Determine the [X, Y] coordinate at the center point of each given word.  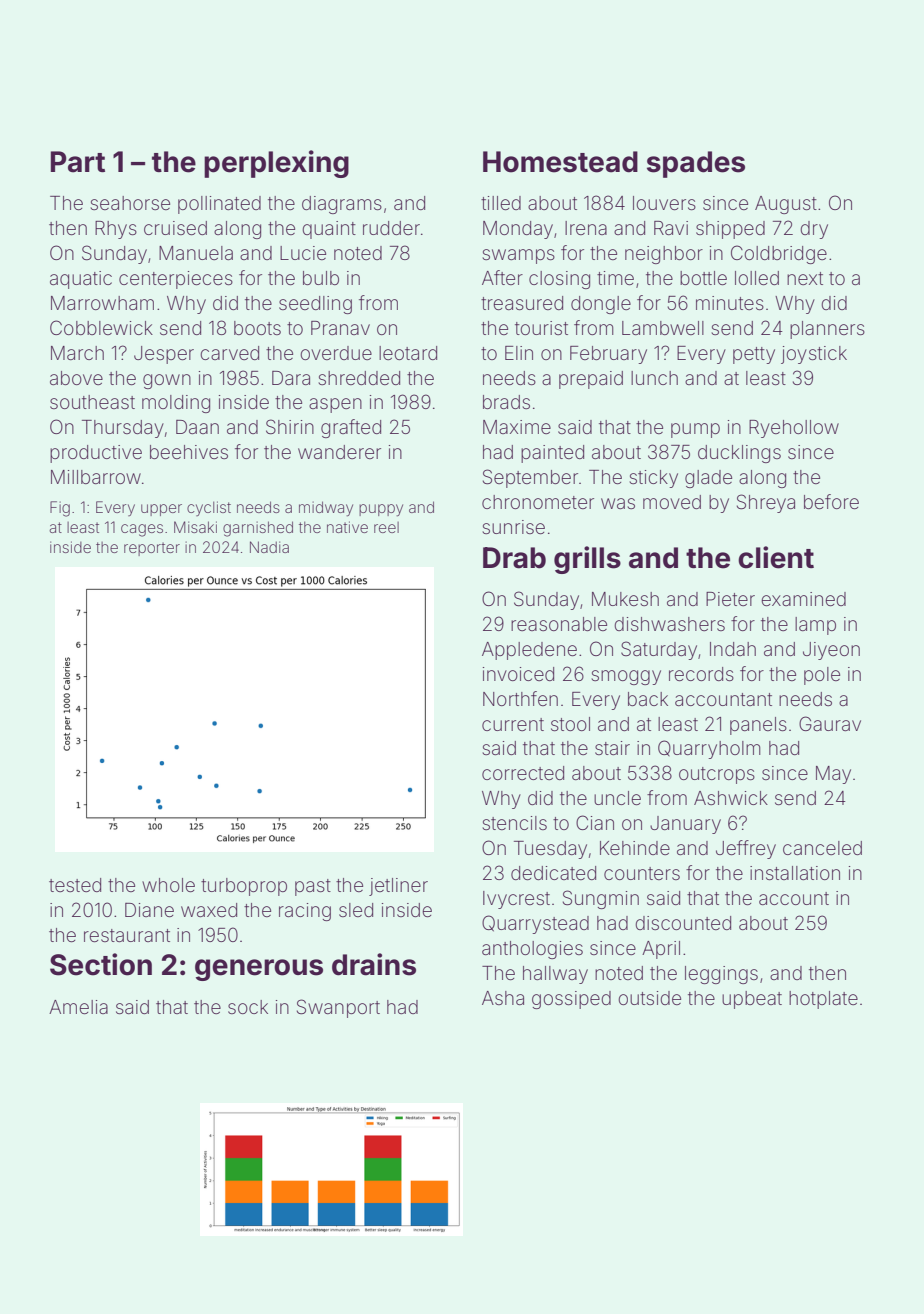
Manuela [196, 253]
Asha [503, 998]
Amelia [78, 1007]
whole [168, 885]
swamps [518, 256]
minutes [730, 303]
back [648, 699]
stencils [514, 823]
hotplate [823, 1000]
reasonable [559, 624]
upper [161, 510]
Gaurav [830, 723]
